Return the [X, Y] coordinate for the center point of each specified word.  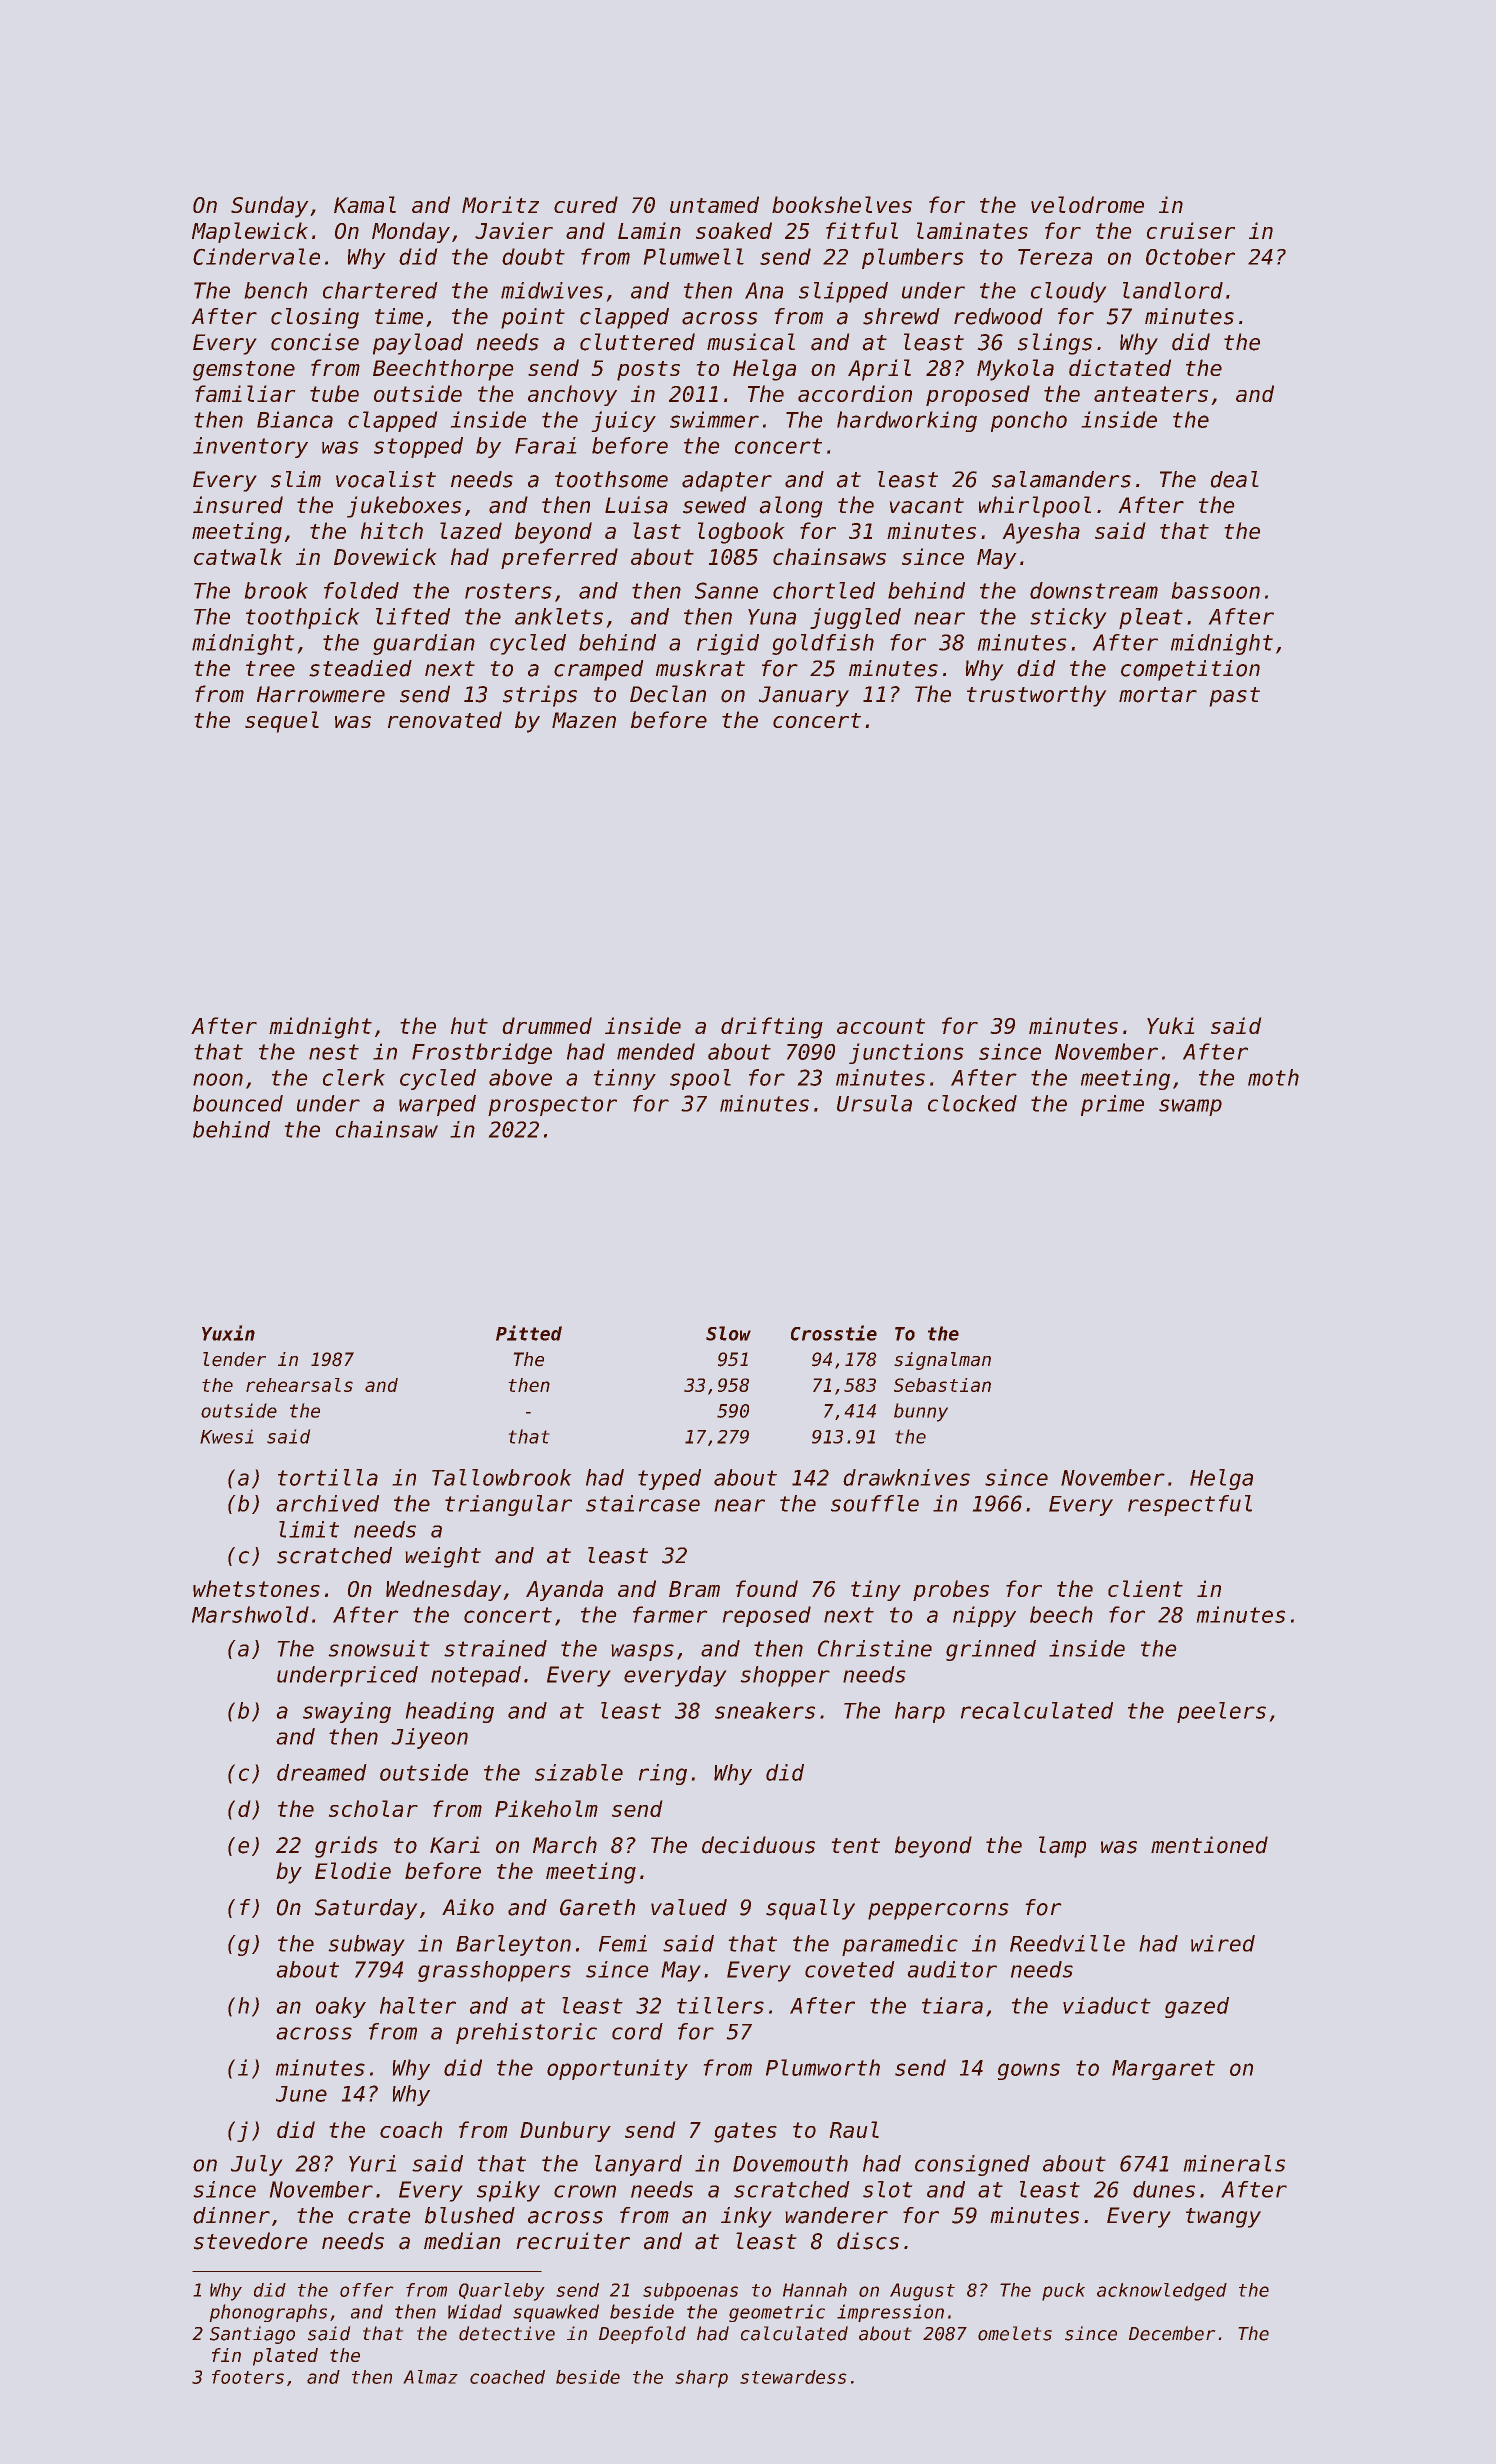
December [1172, 2333]
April [879, 370]
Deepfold [642, 2335]
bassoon [1215, 590]
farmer [670, 1614]
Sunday [270, 207]
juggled [855, 618]
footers [248, 2377]
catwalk [238, 556]
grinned [991, 1650]
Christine [875, 1648]
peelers [1221, 1712]
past [1234, 697]
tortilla [328, 1477]
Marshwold [250, 1614]
